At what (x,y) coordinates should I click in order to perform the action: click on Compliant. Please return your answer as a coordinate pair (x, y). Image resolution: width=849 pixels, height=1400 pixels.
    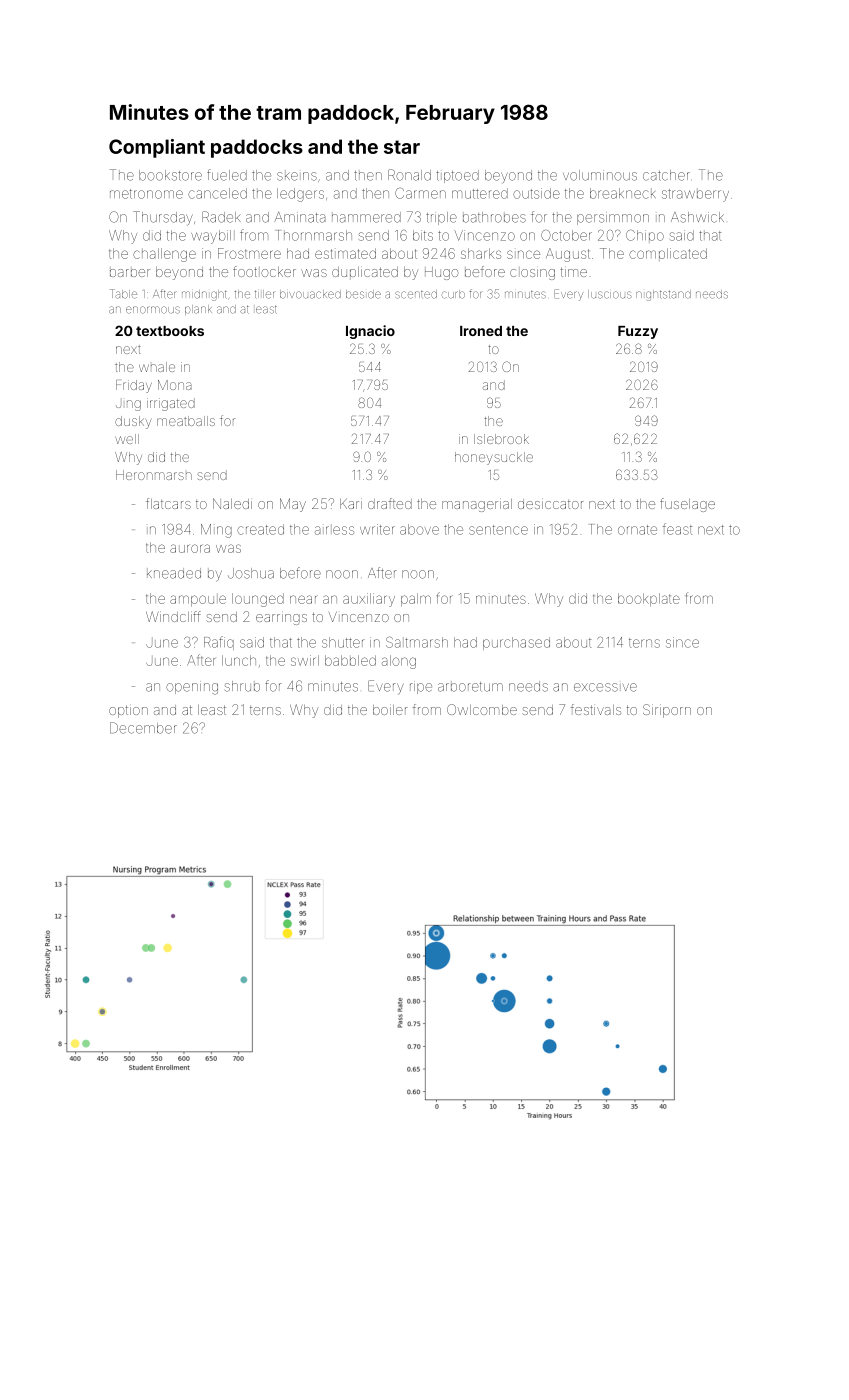
    Looking at the image, I should click on (157, 148).
